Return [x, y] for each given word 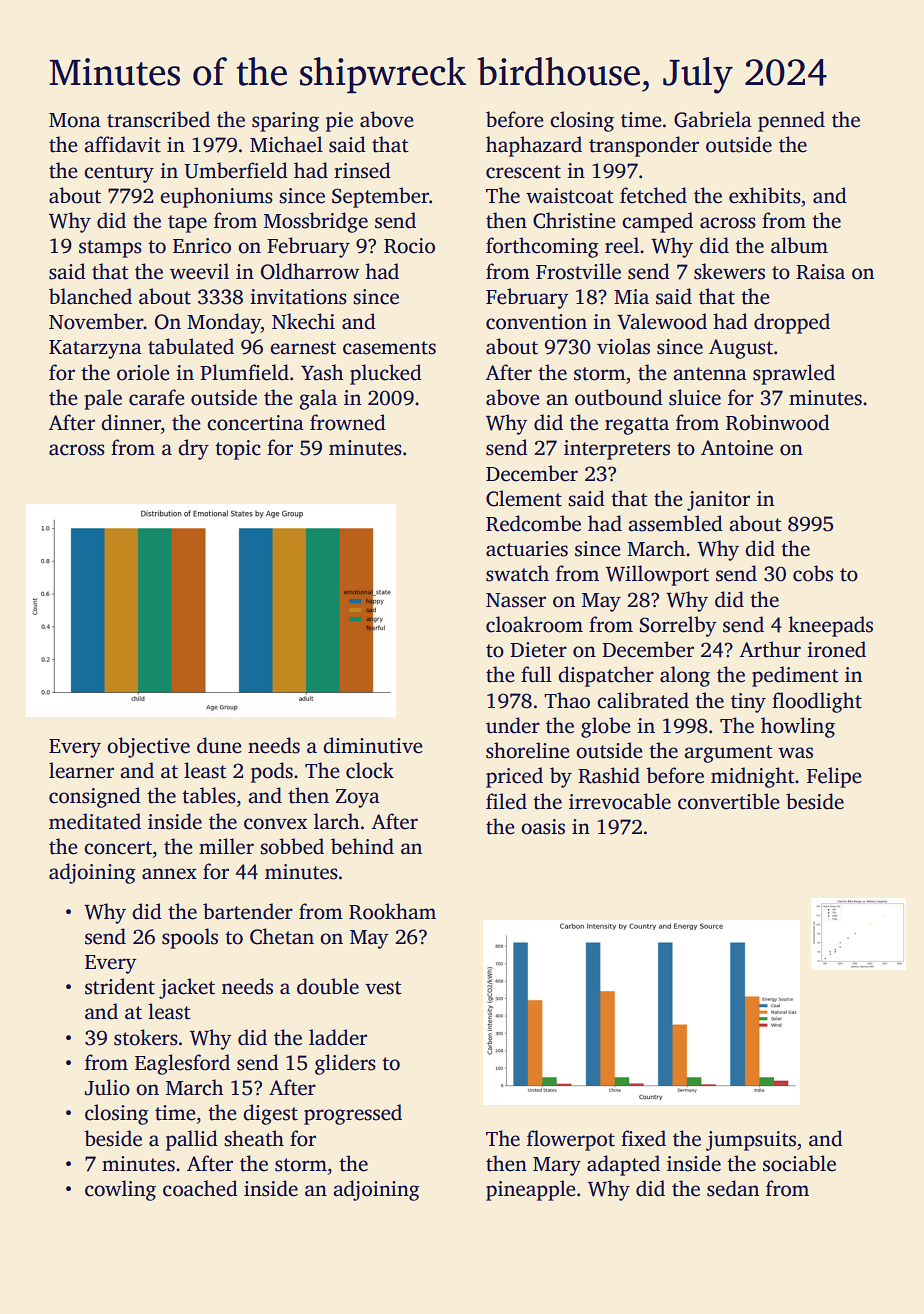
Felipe [834, 777]
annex [169, 874]
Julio [107, 1087]
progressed [353, 1114]
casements [389, 348]
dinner [131, 422]
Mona [75, 120]
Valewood [662, 321]
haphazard [534, 146]
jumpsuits [751, 1141]
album [799, 245]
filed [506, 801]
